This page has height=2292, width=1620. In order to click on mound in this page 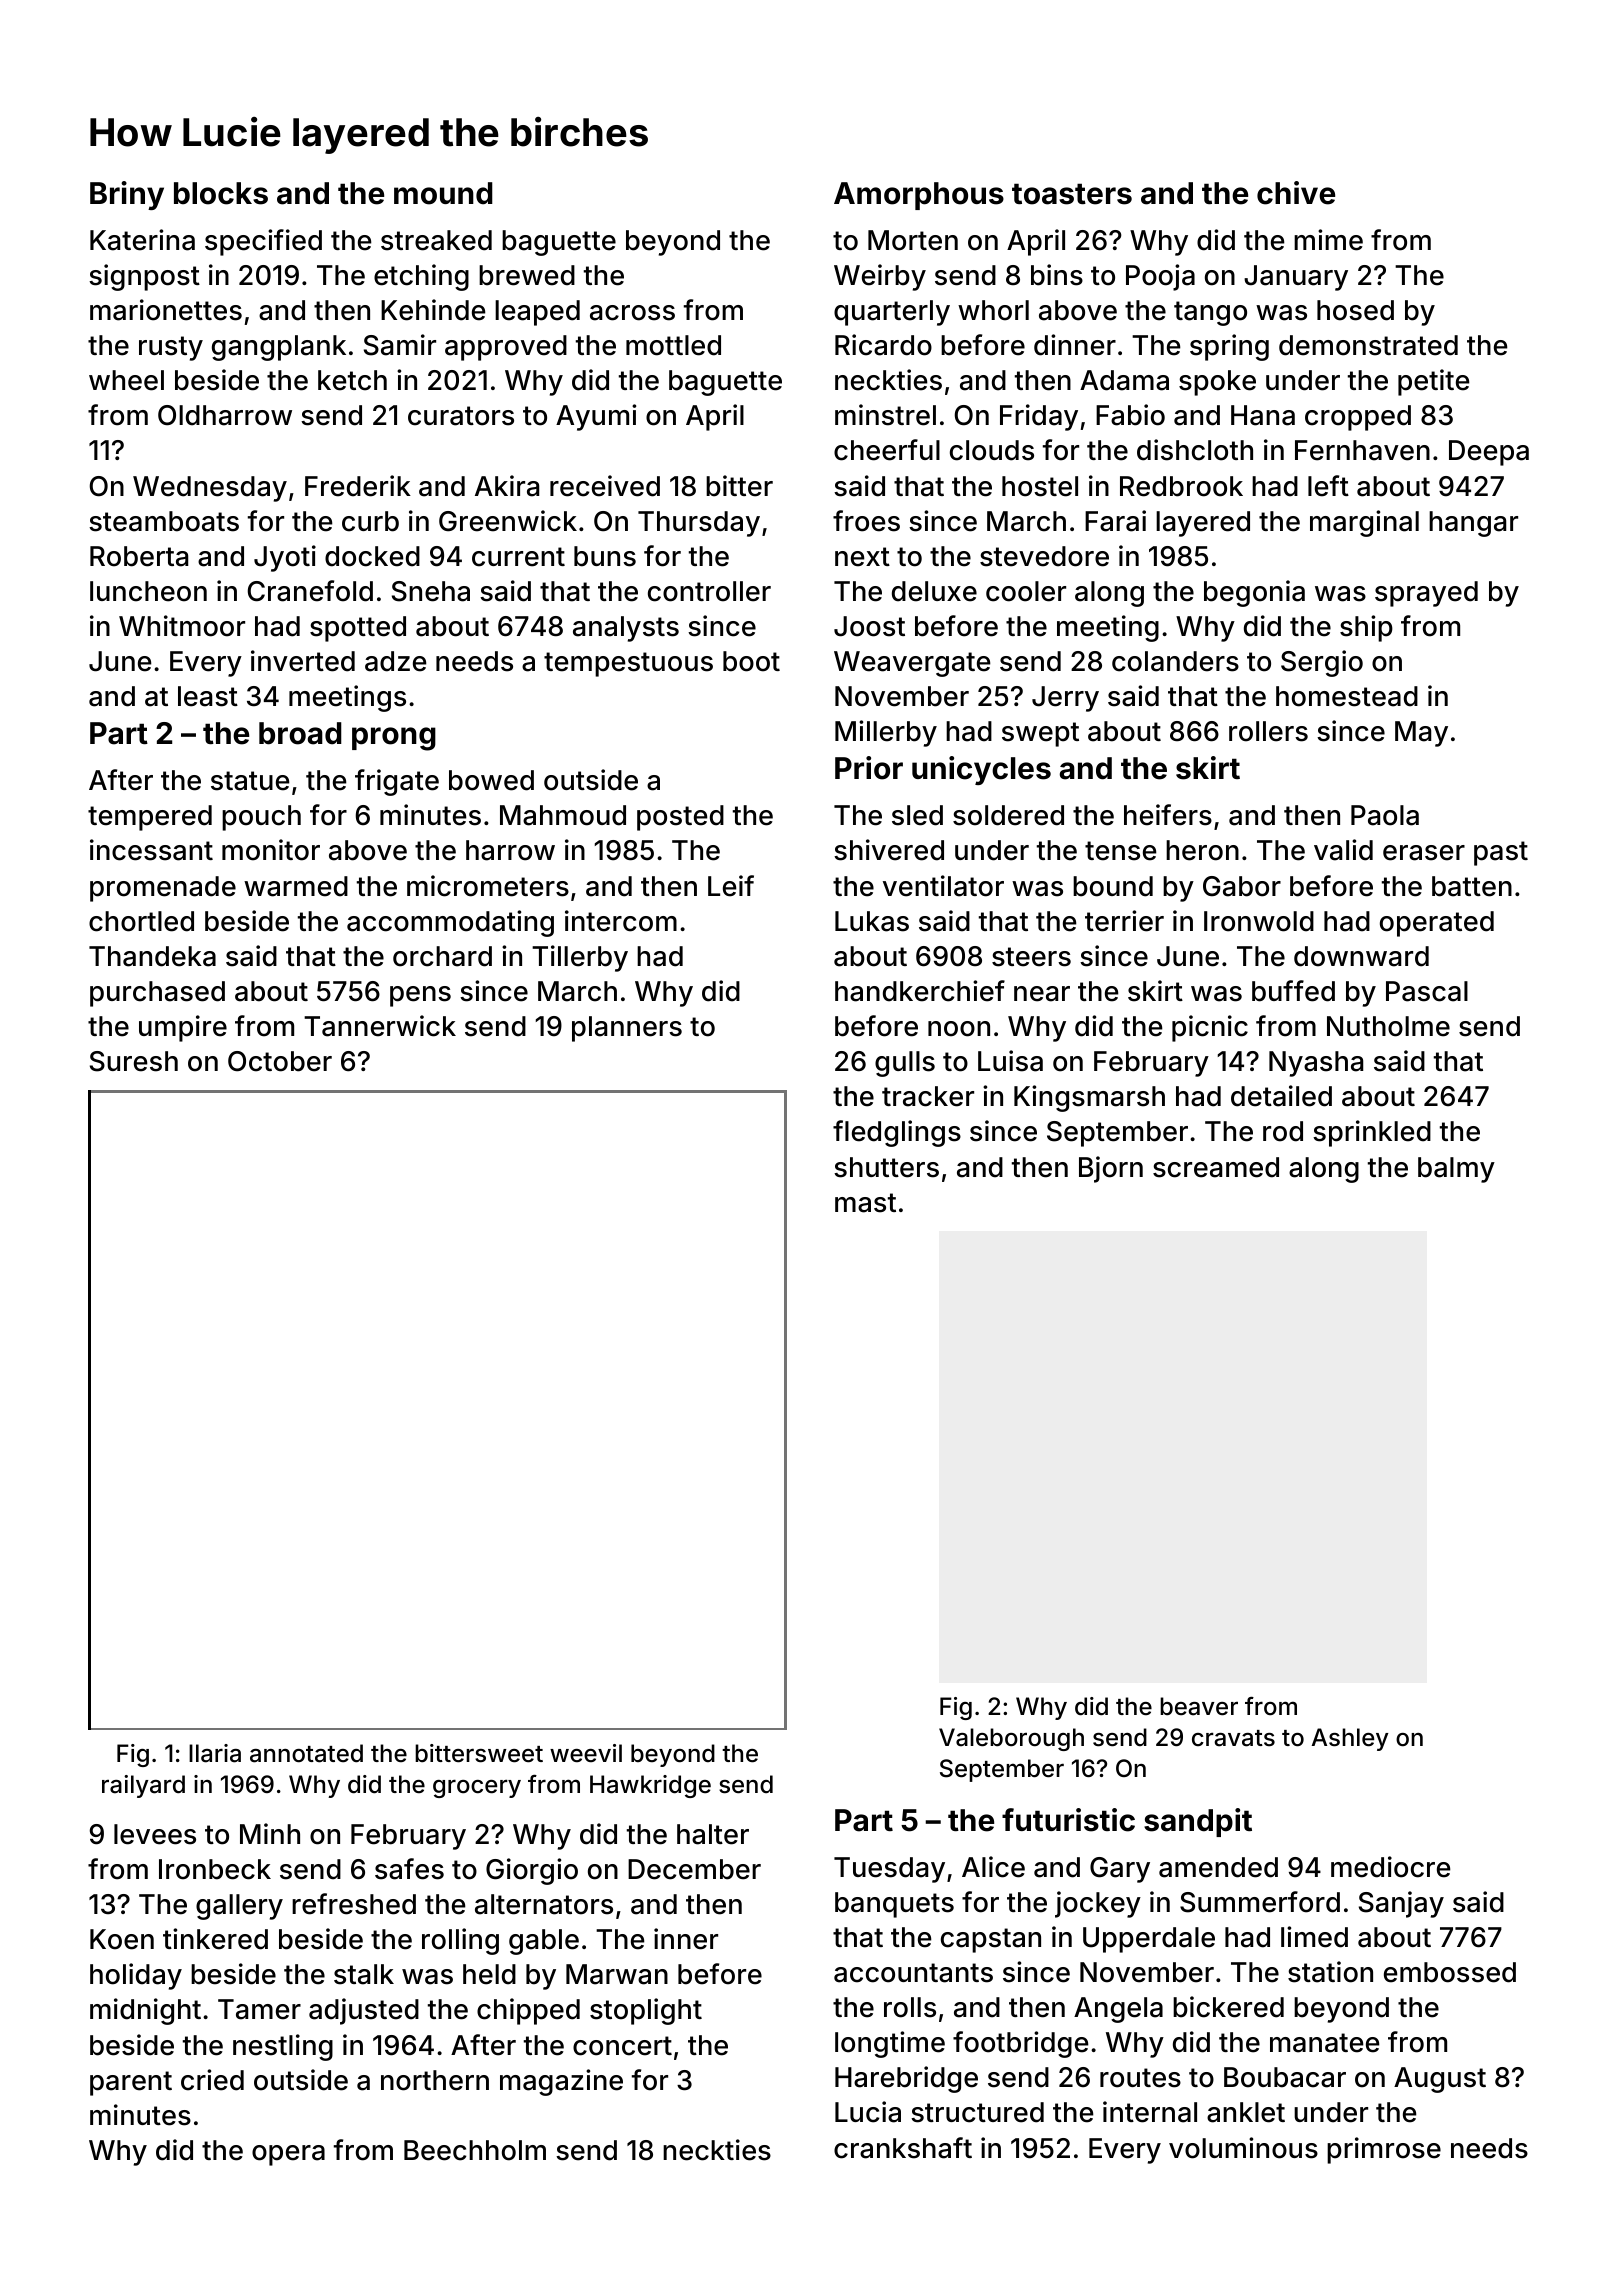, I will do `click(443, 193)`.
